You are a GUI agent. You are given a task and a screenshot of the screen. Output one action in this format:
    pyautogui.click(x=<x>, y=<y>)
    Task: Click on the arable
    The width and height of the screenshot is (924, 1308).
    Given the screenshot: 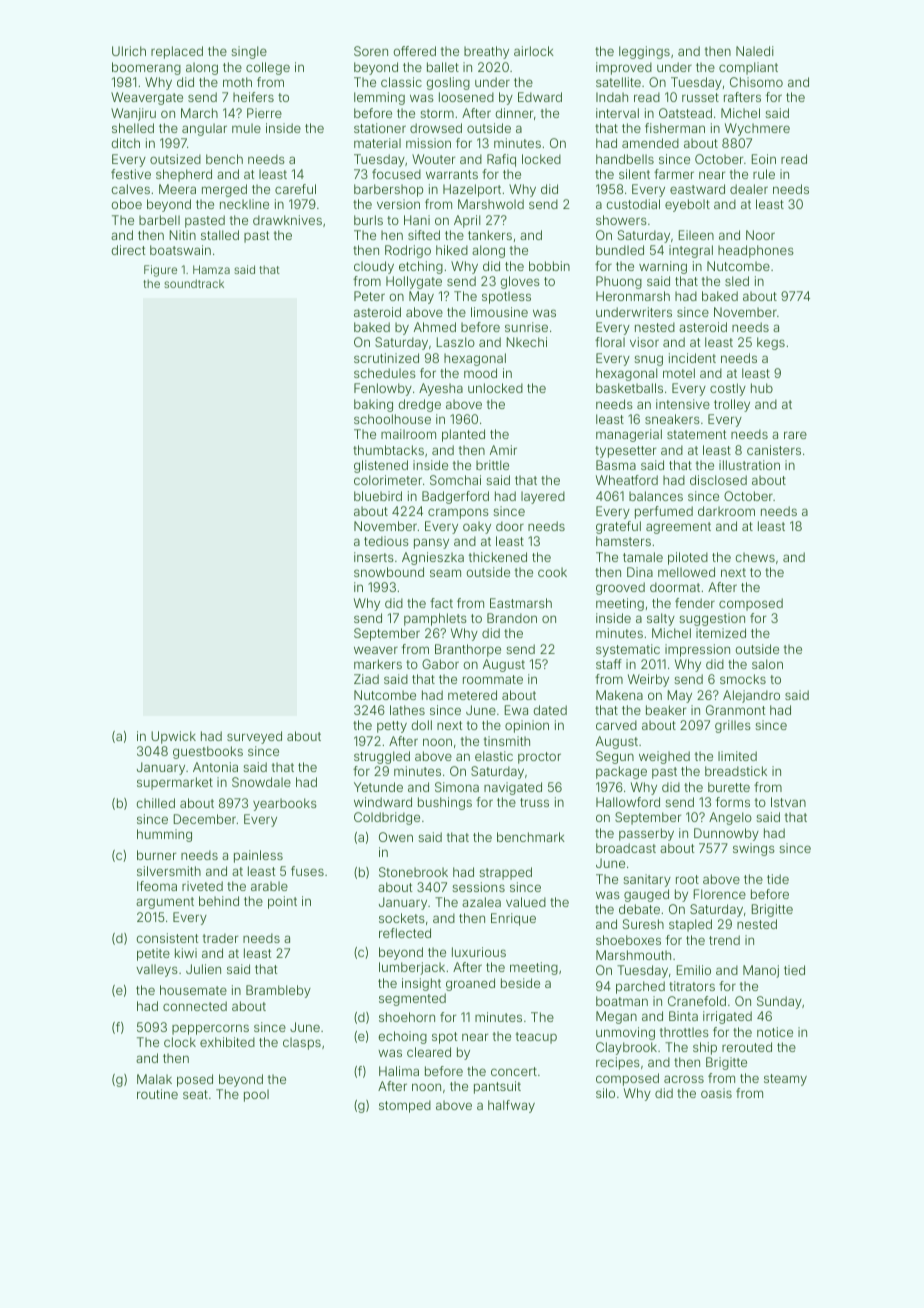 What is the action you would take?
    pyautogui.click(x=269, y=886)
